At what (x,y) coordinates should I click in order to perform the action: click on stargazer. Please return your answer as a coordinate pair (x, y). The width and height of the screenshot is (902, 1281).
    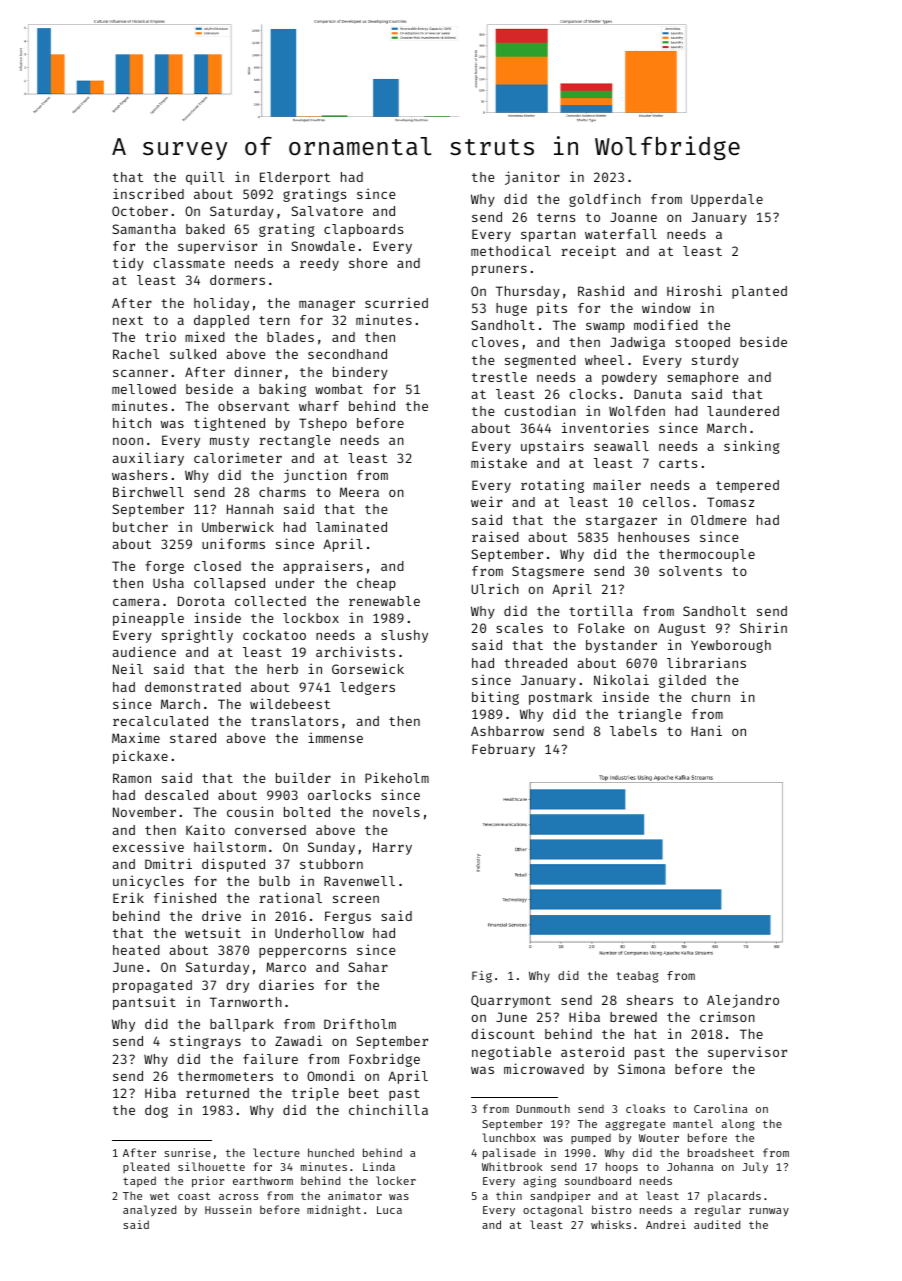
    Looking at the image, I should click on (621, 522).
